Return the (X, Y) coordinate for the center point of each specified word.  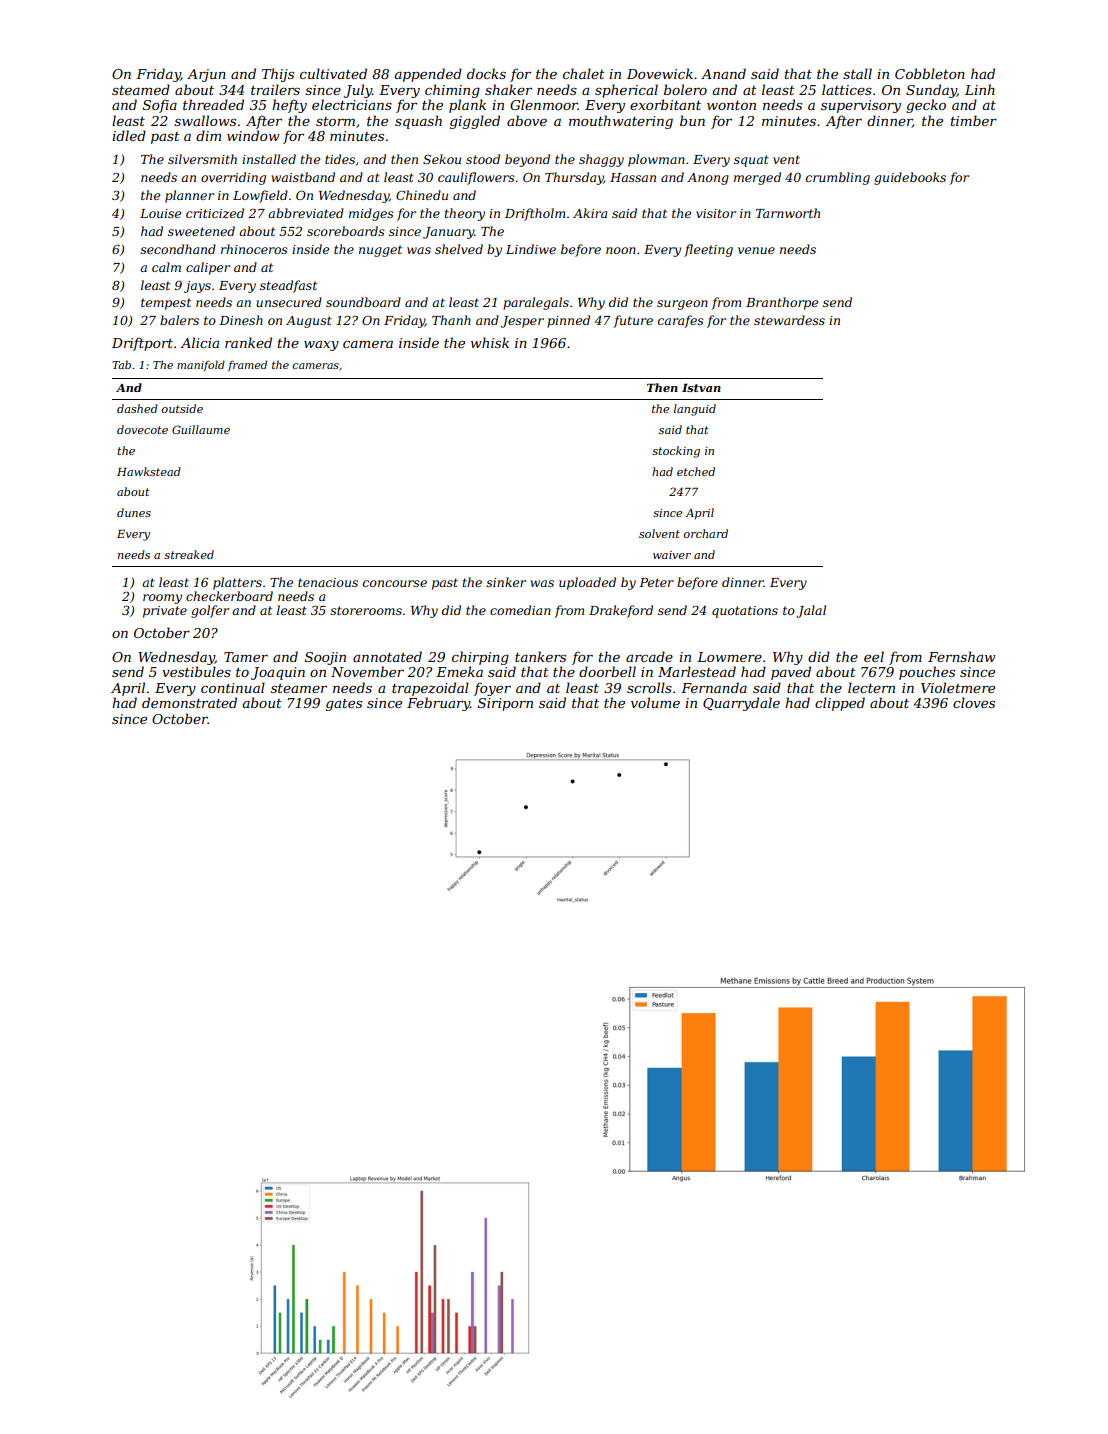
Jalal (811, 611)
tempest (166, 304)
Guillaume (201, 429)
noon (621, 250)
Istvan (701, 388)
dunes (134, 512)
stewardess (789, 320)
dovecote (142, 429)
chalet (584, 73)
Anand (723, 73)
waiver (672, 555)
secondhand (178, 249)
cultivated (333, 73)
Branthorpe (782, 303)
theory (465, 214)
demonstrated (189, 702)
